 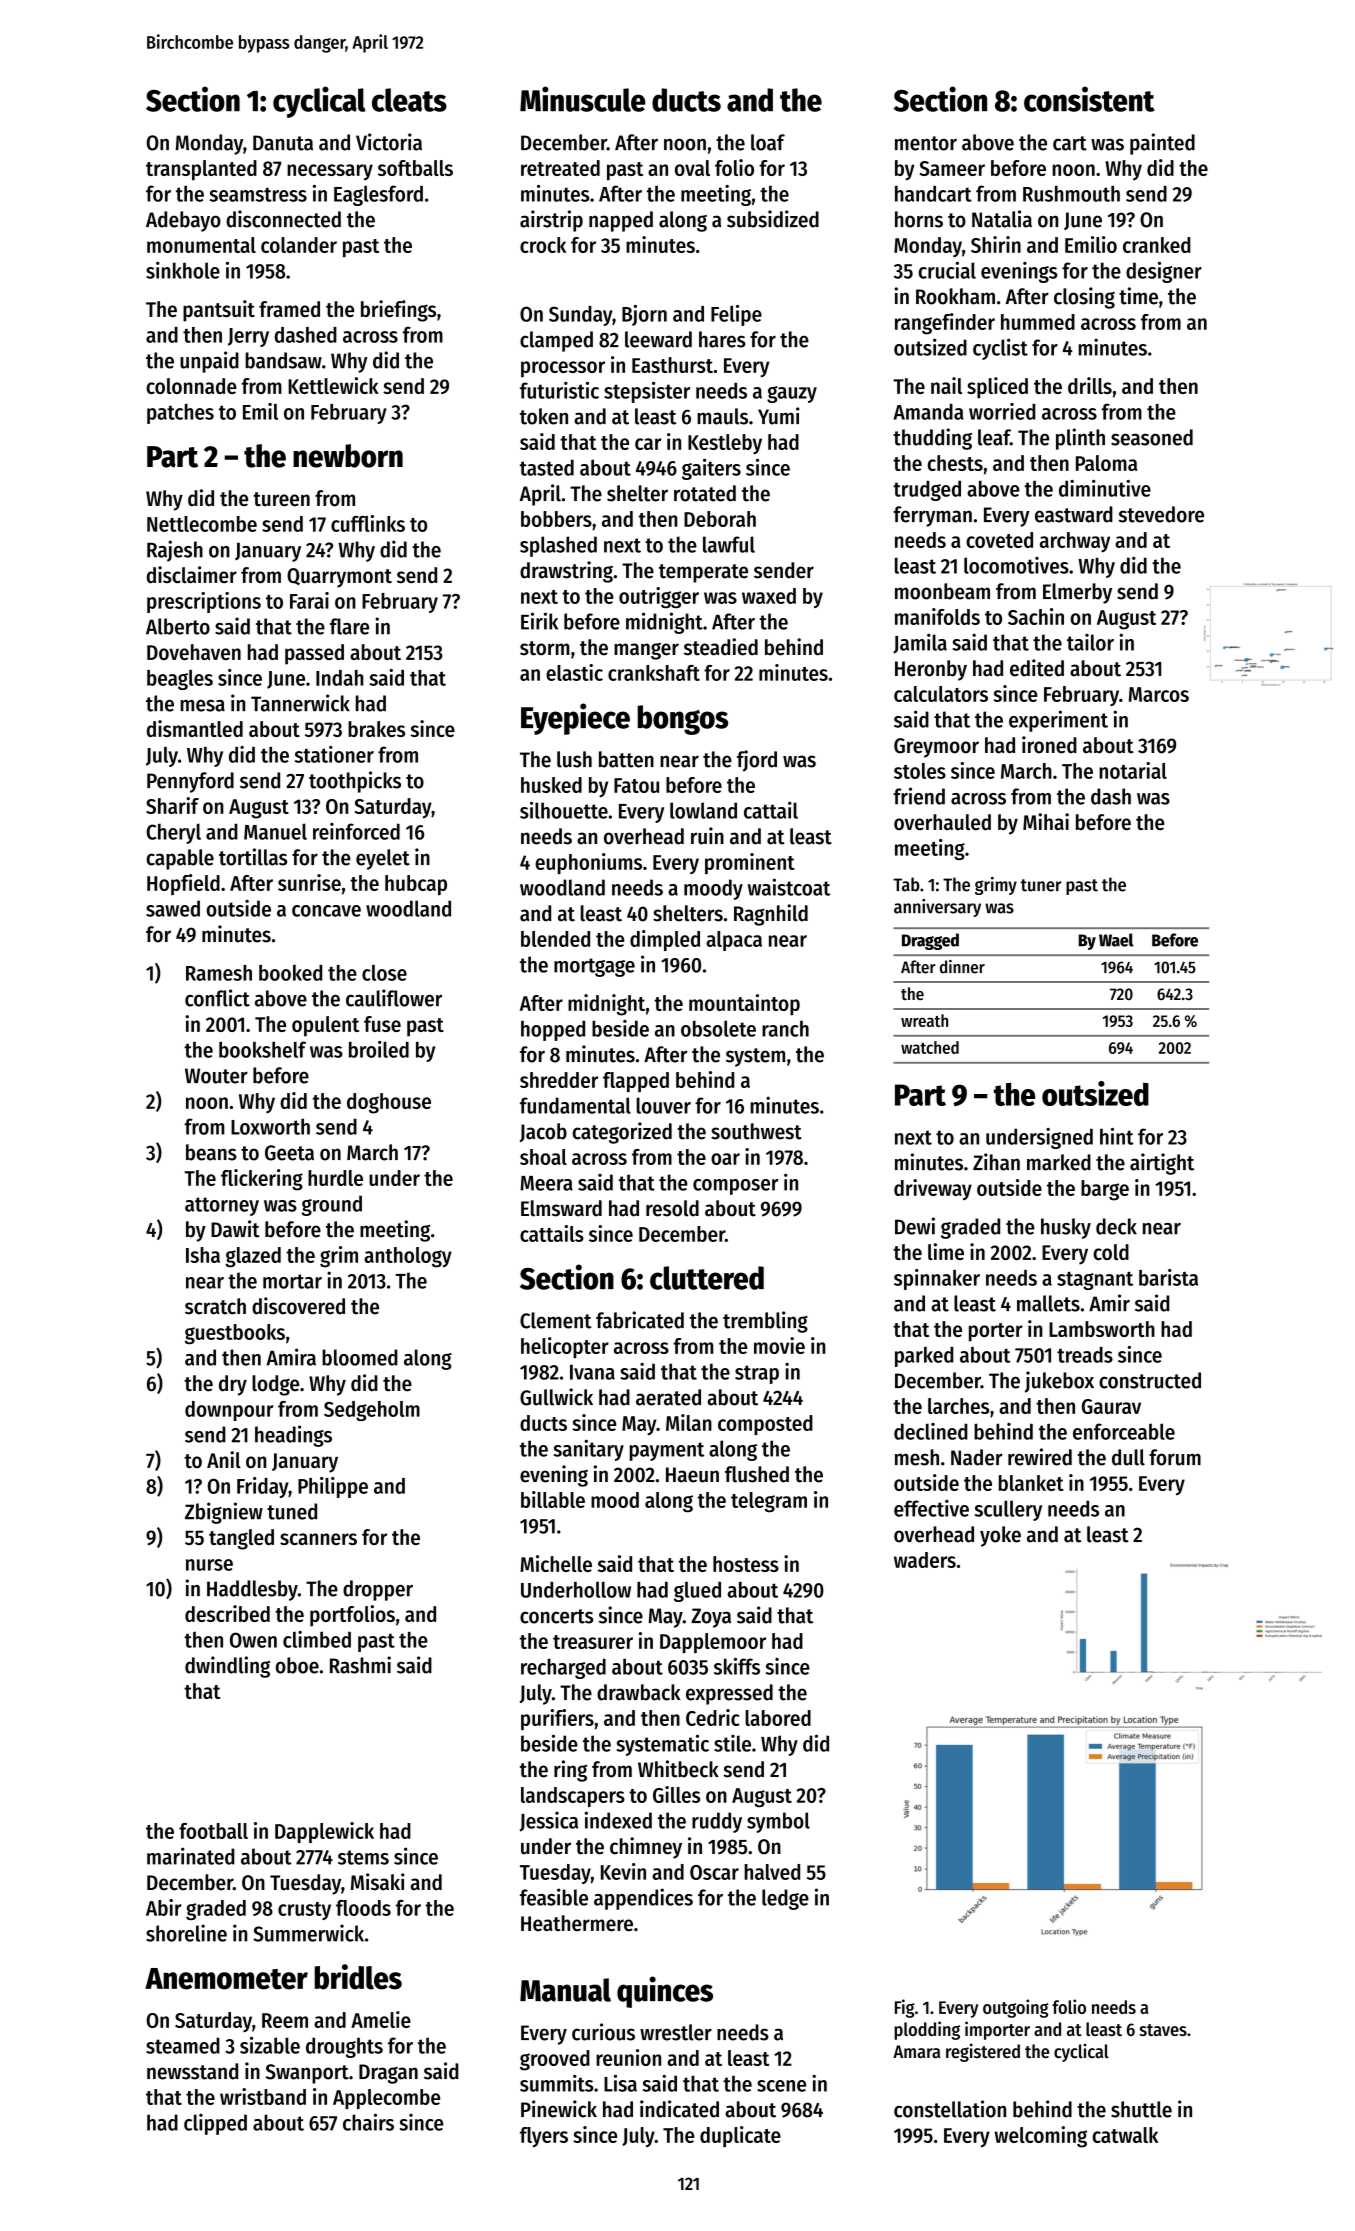 I want to click on Swanport, so click(x=307, y=2074).
